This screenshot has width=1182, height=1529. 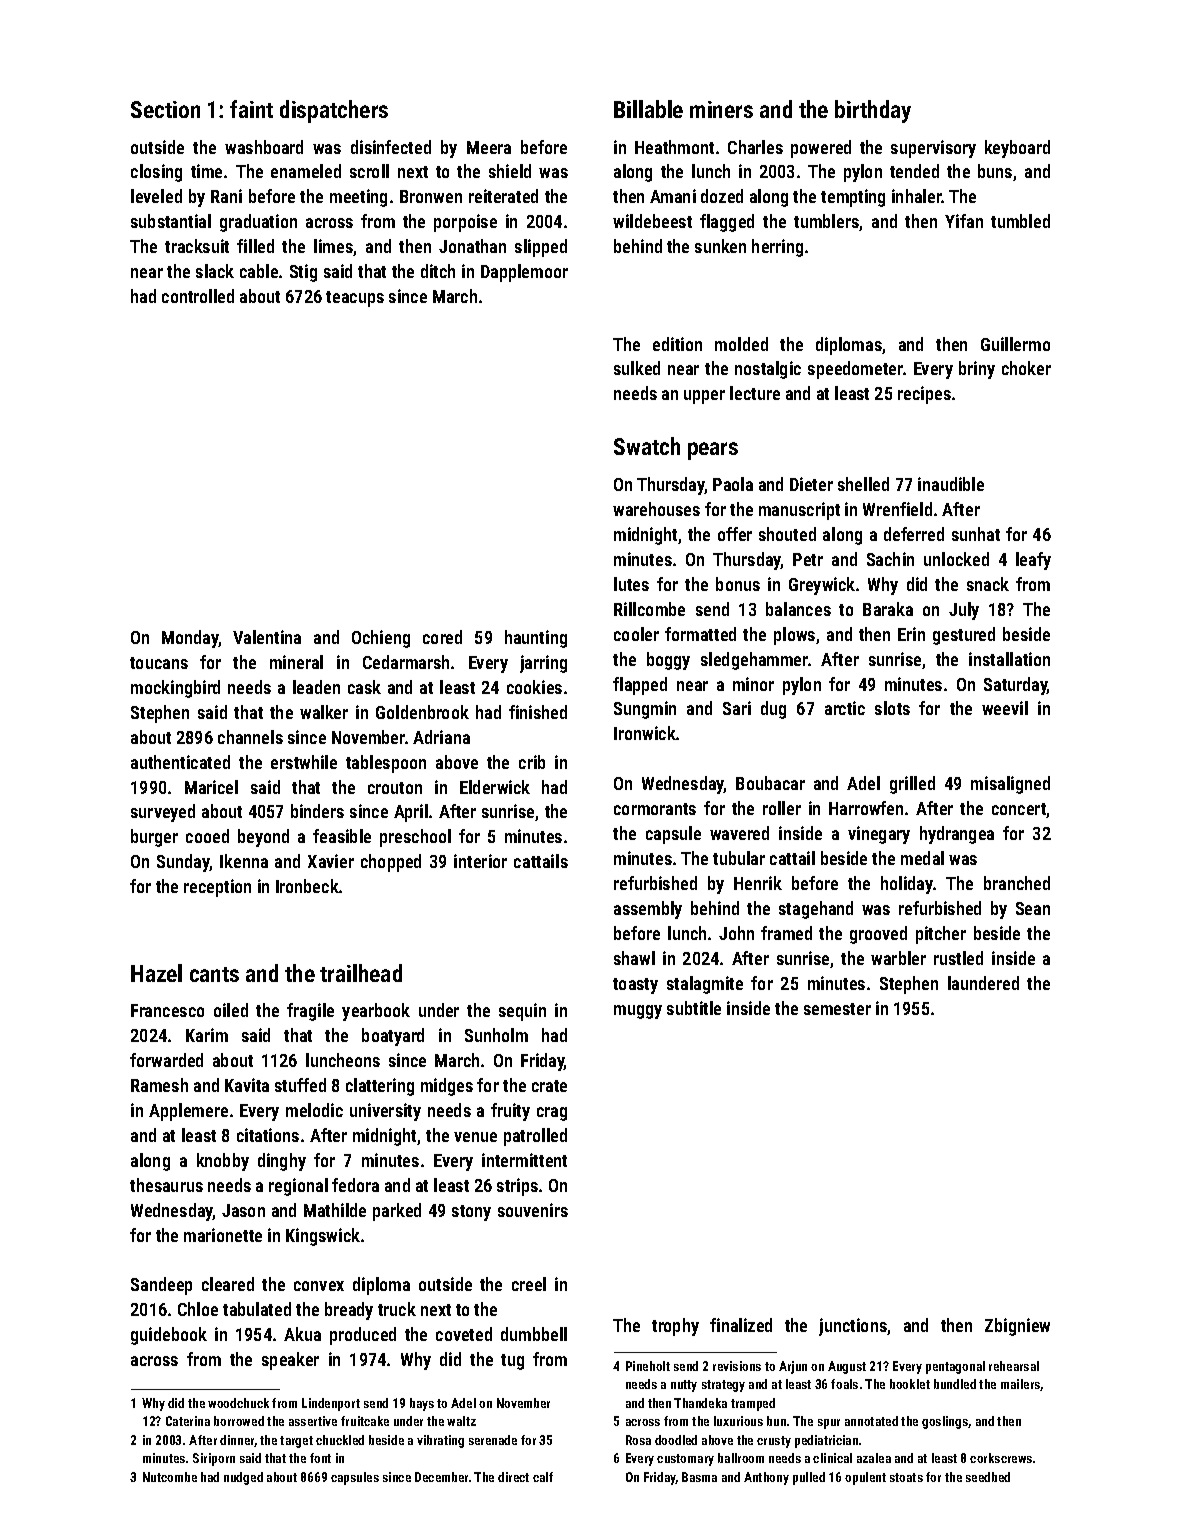 What do you see at coordinates (334, 111) in the screenshot?
I see `dispatchers` at bounding box center [334, 111].
